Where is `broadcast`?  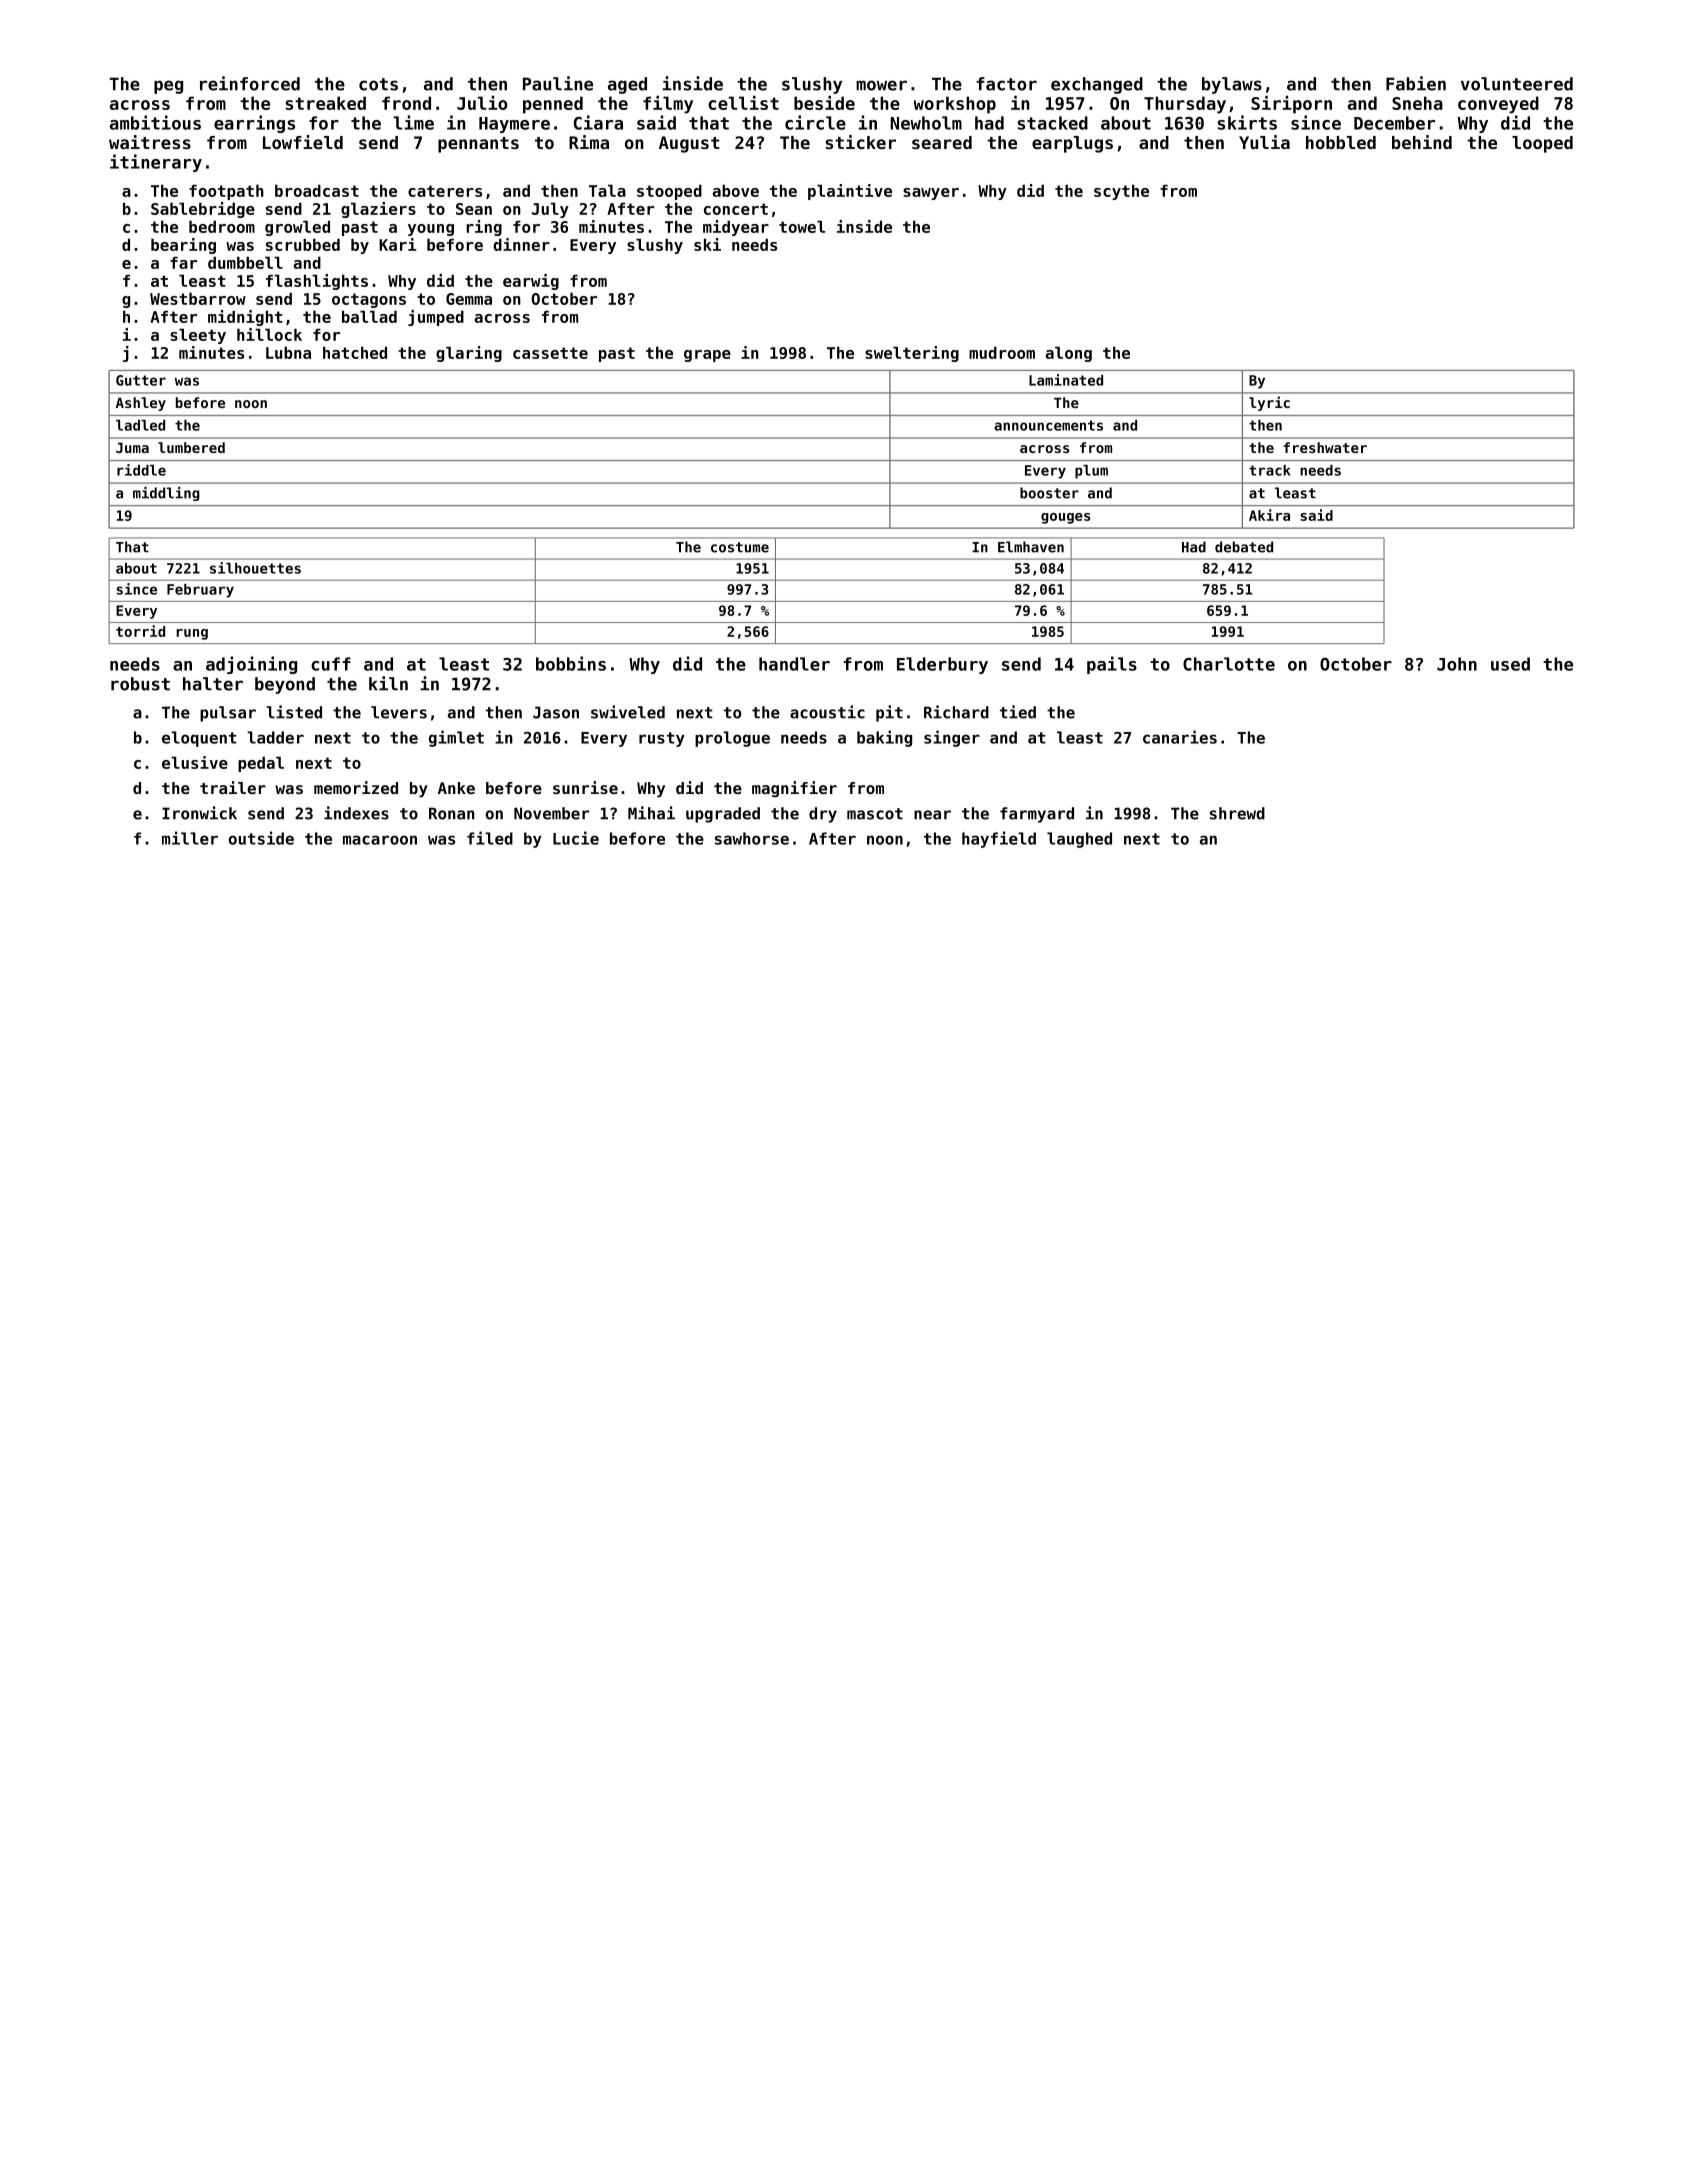 broadcast is located at coordinates (317, 190).
